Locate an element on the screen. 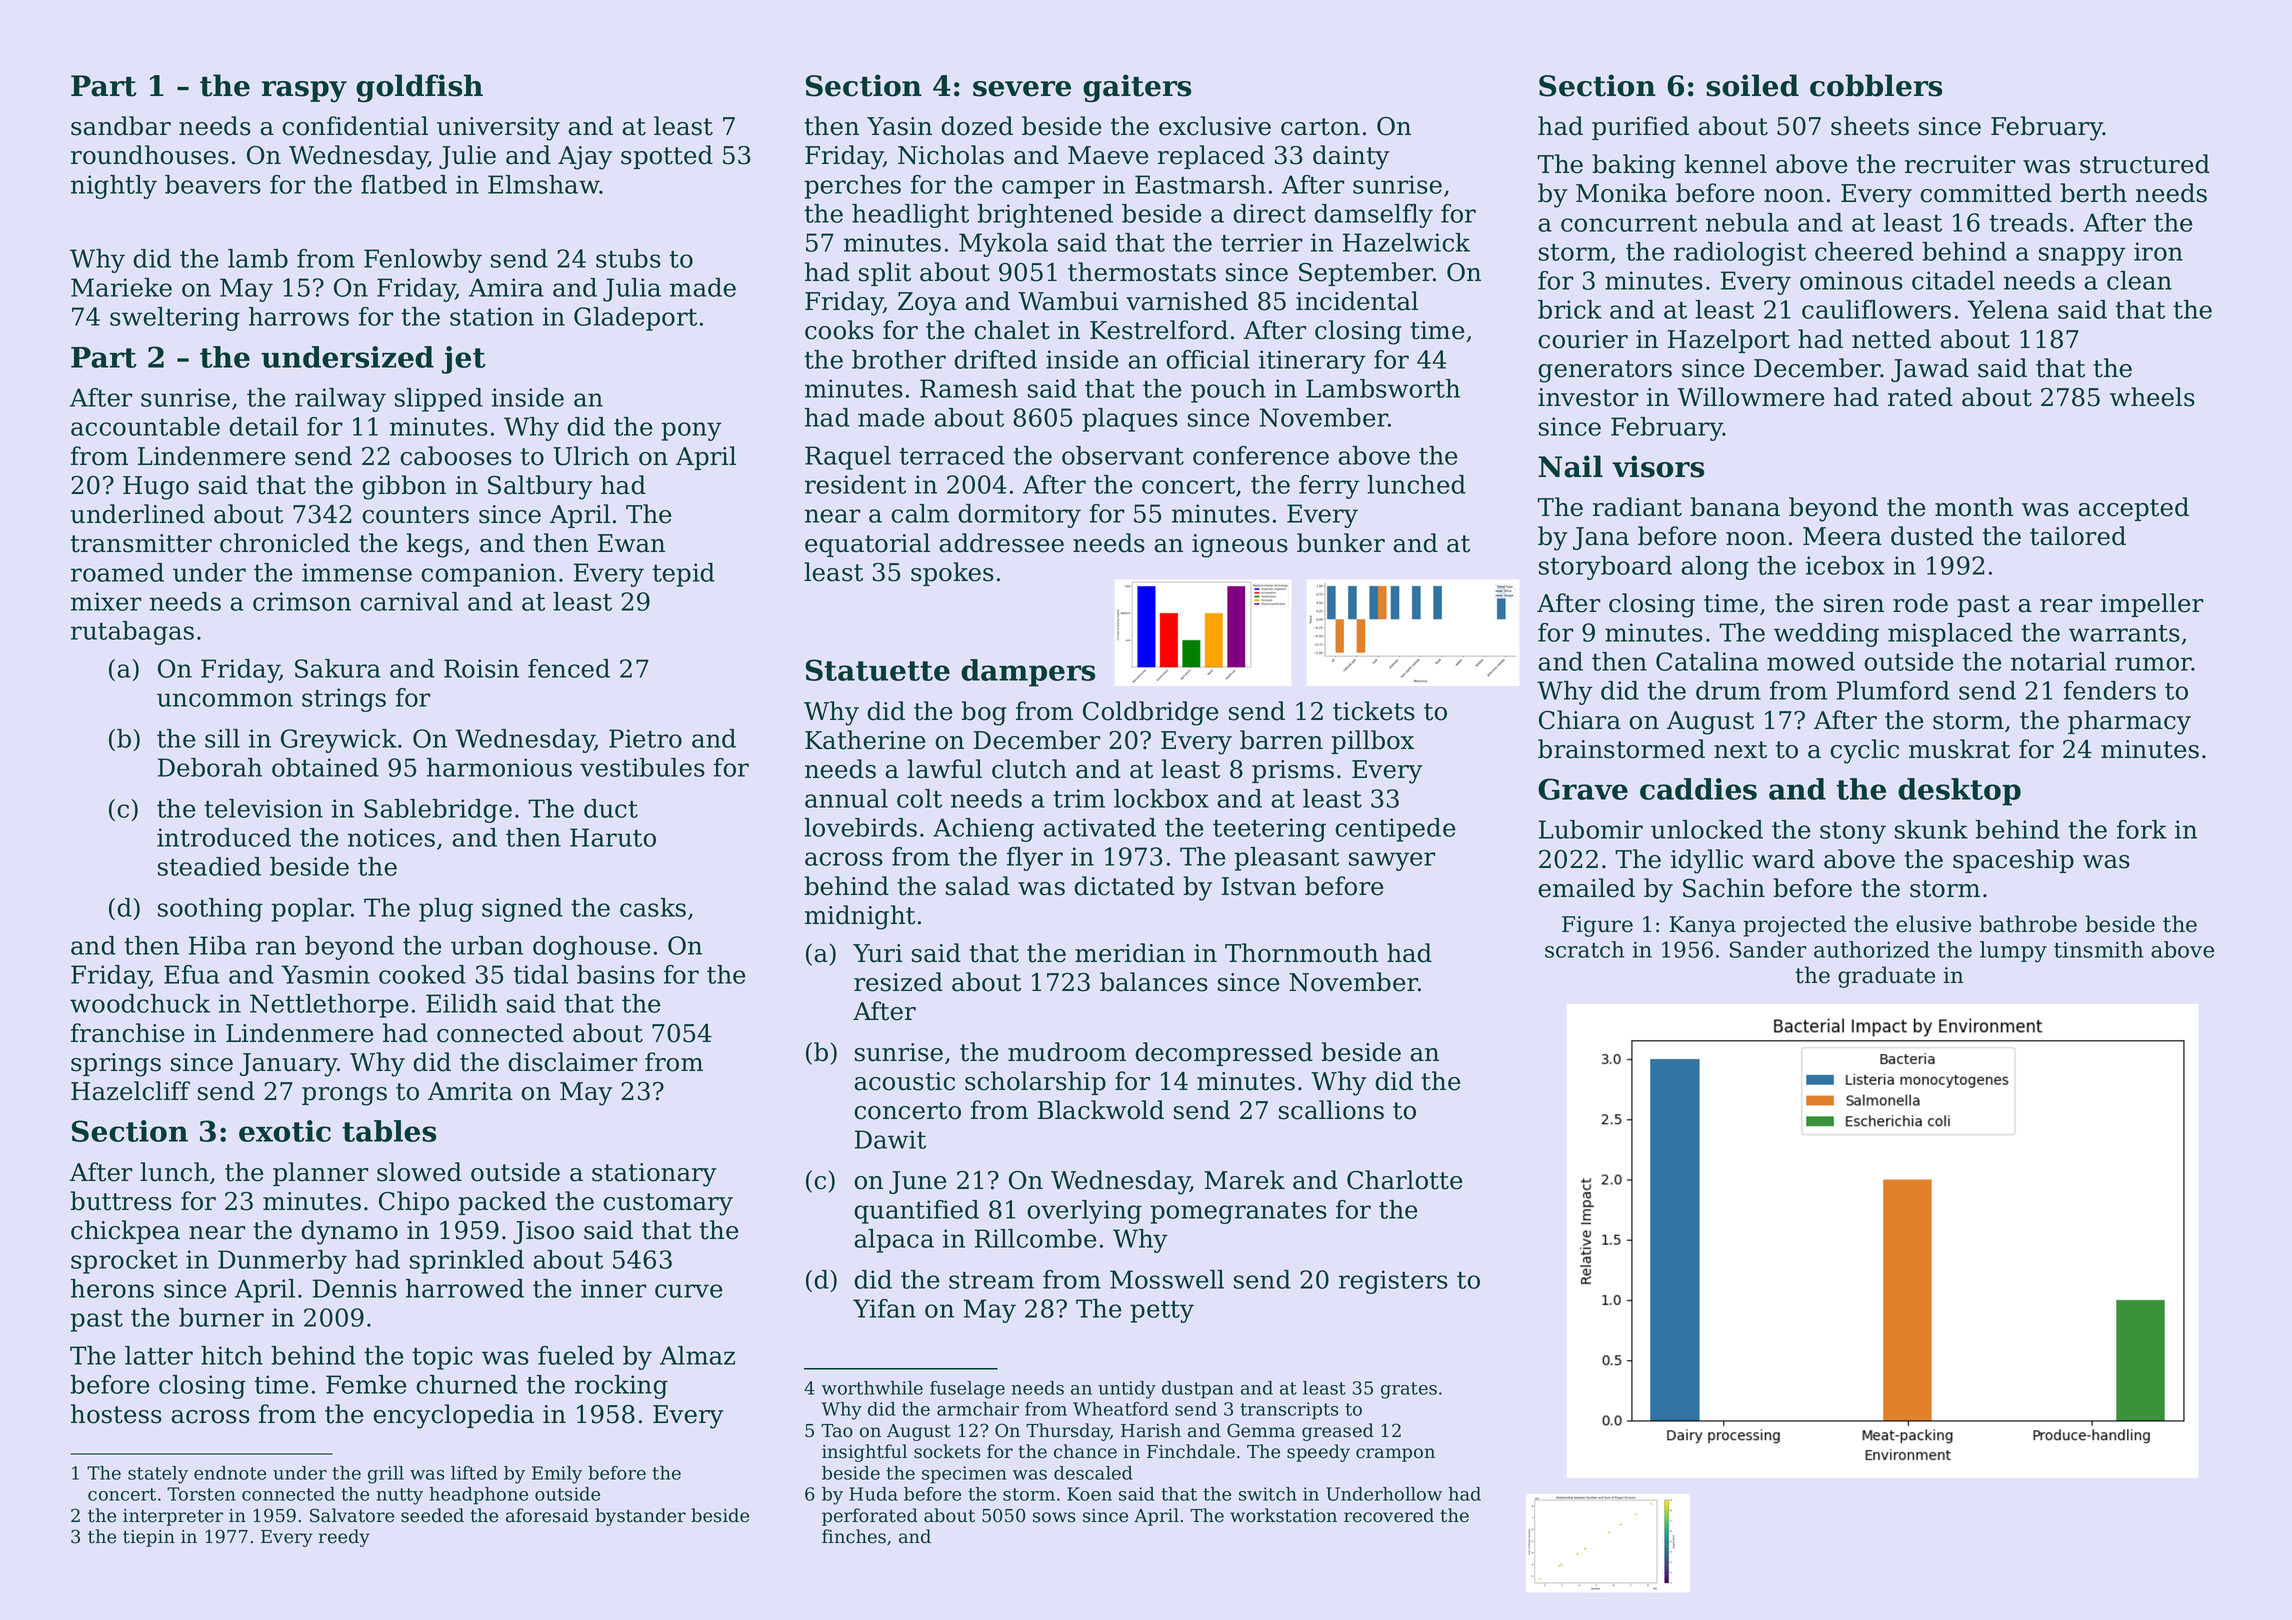 Image resolution: width=2292 pixels, height=1620 pixels. sandbar is located at coordinates (121, 126).
